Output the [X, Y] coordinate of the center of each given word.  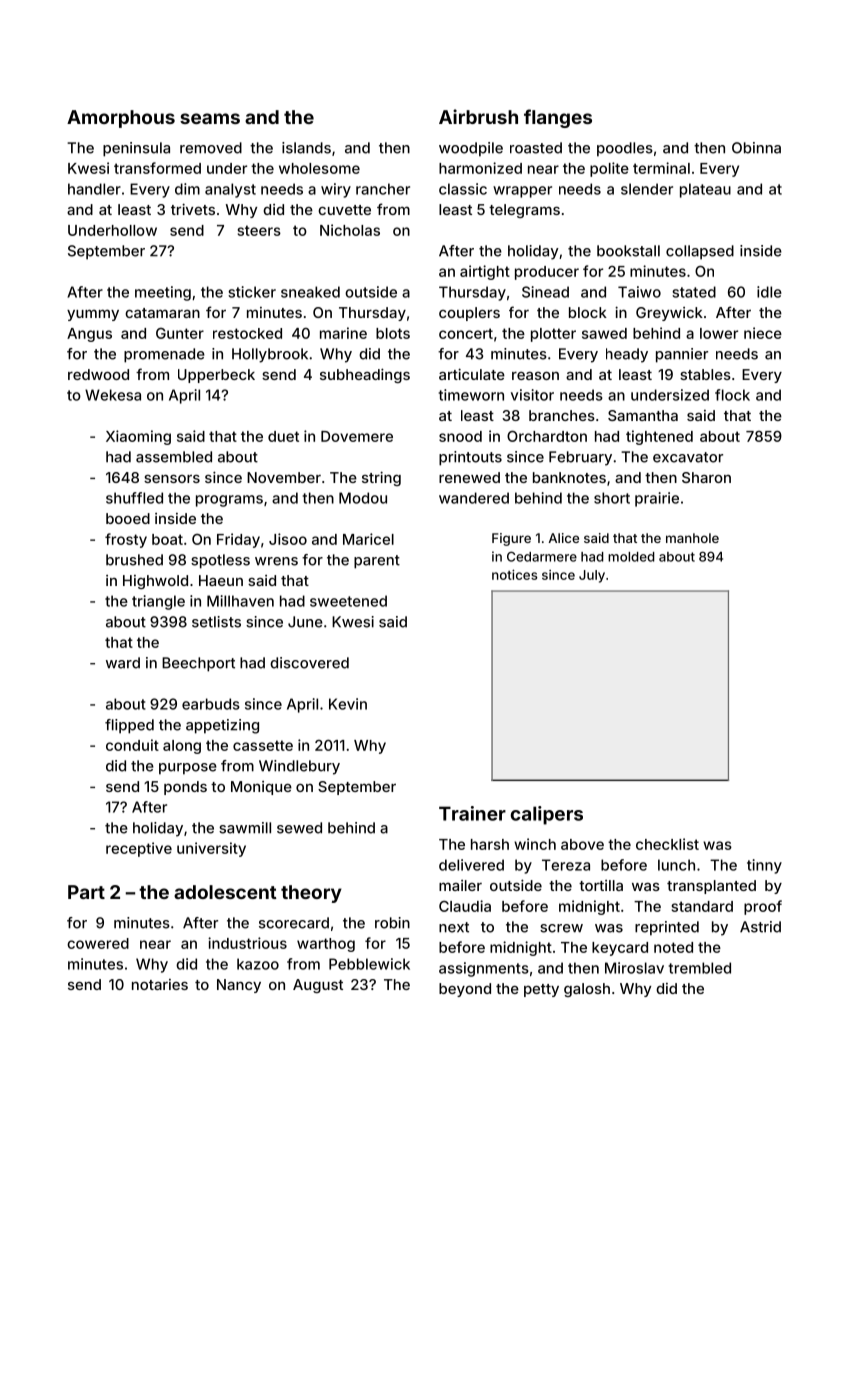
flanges [558, 118]
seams [210, 118]
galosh [587, 990]
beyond [465, 990]
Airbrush [478, 116]
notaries [160, 984]
